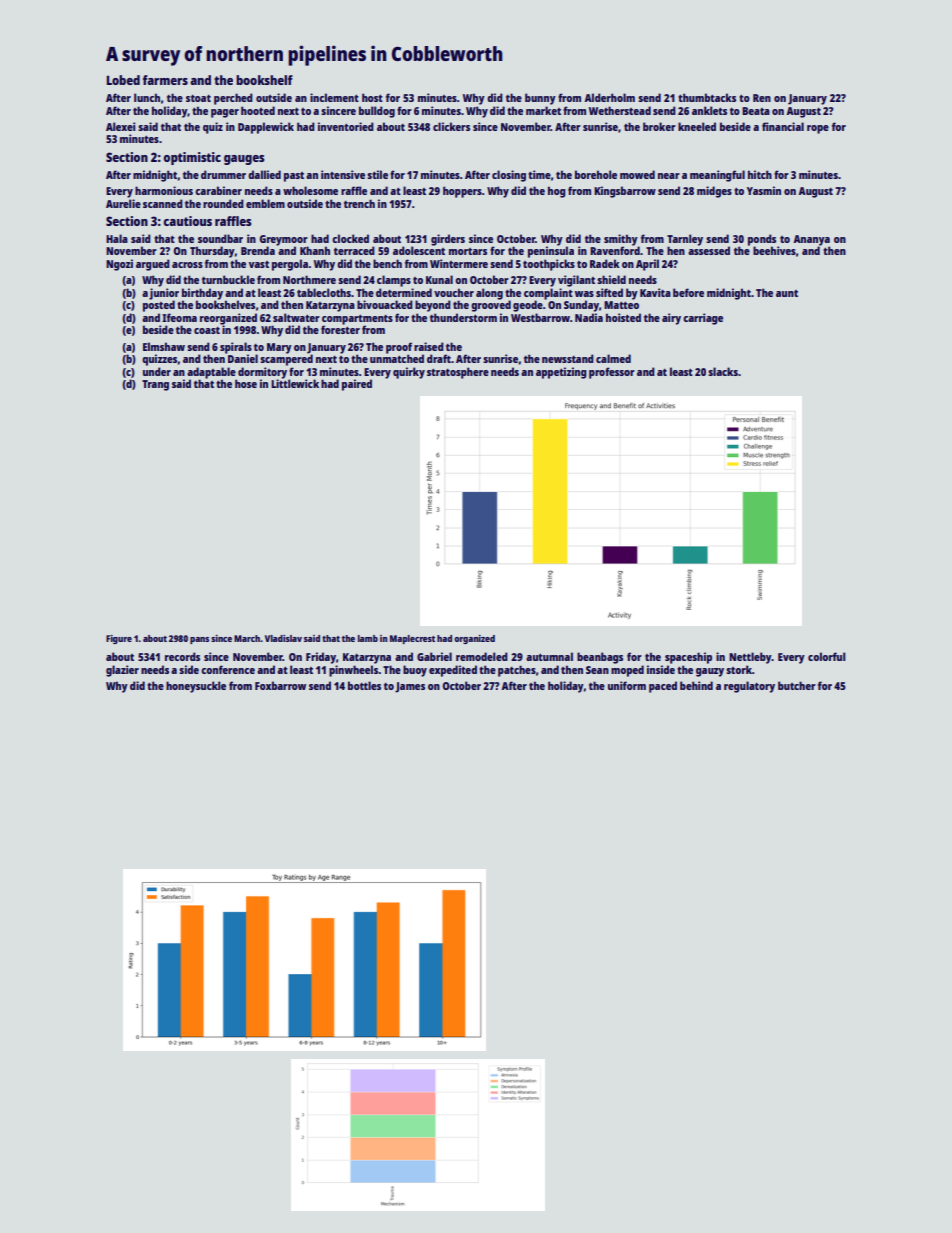 The width and height of the screenshot is (952, 1233). What do you see at coordinates (561, 373) in the screenshot?
I see `appetizing` at bounding box center [561, 373].
